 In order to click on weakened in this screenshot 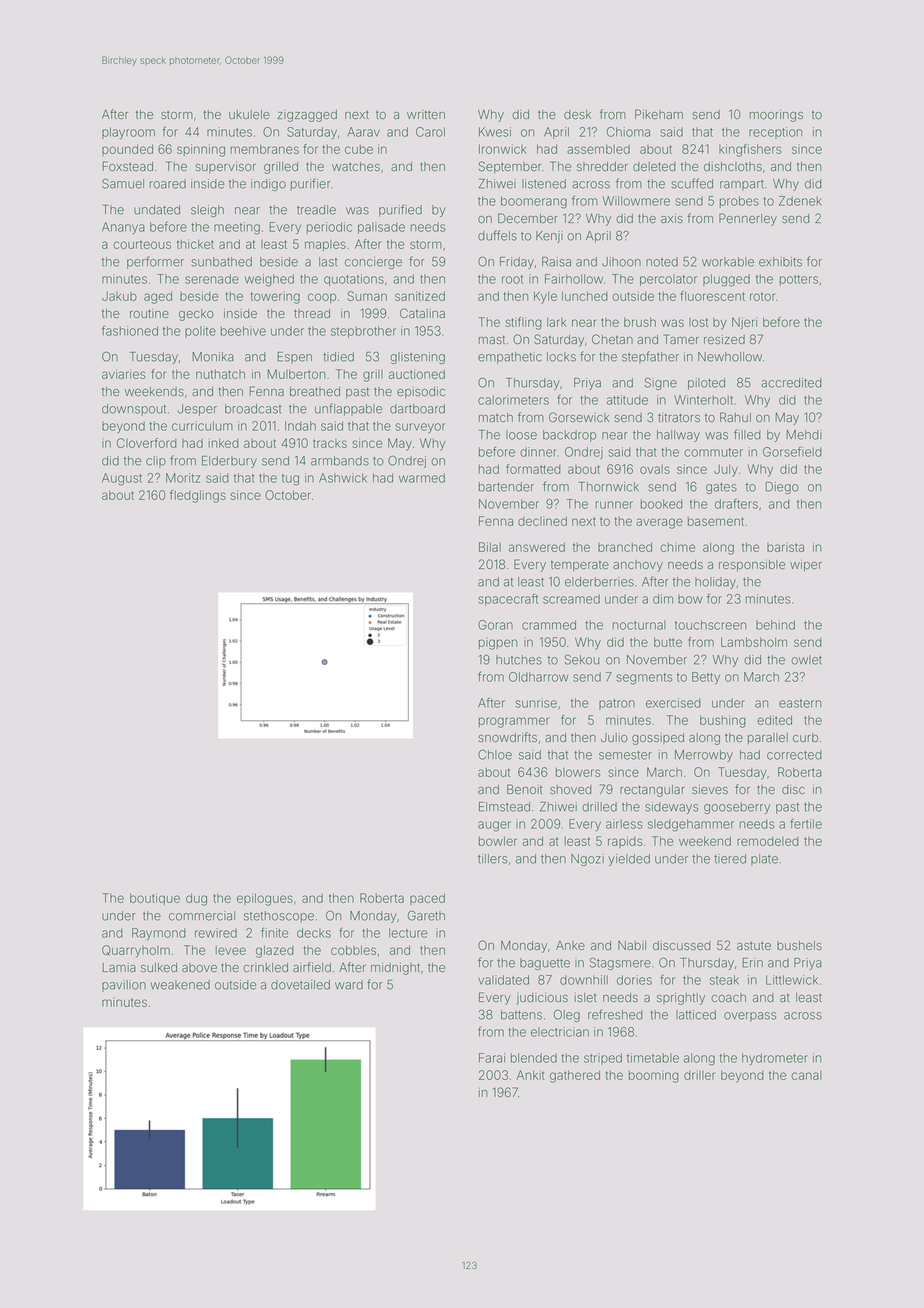, I will do `click(180, 985)`.
